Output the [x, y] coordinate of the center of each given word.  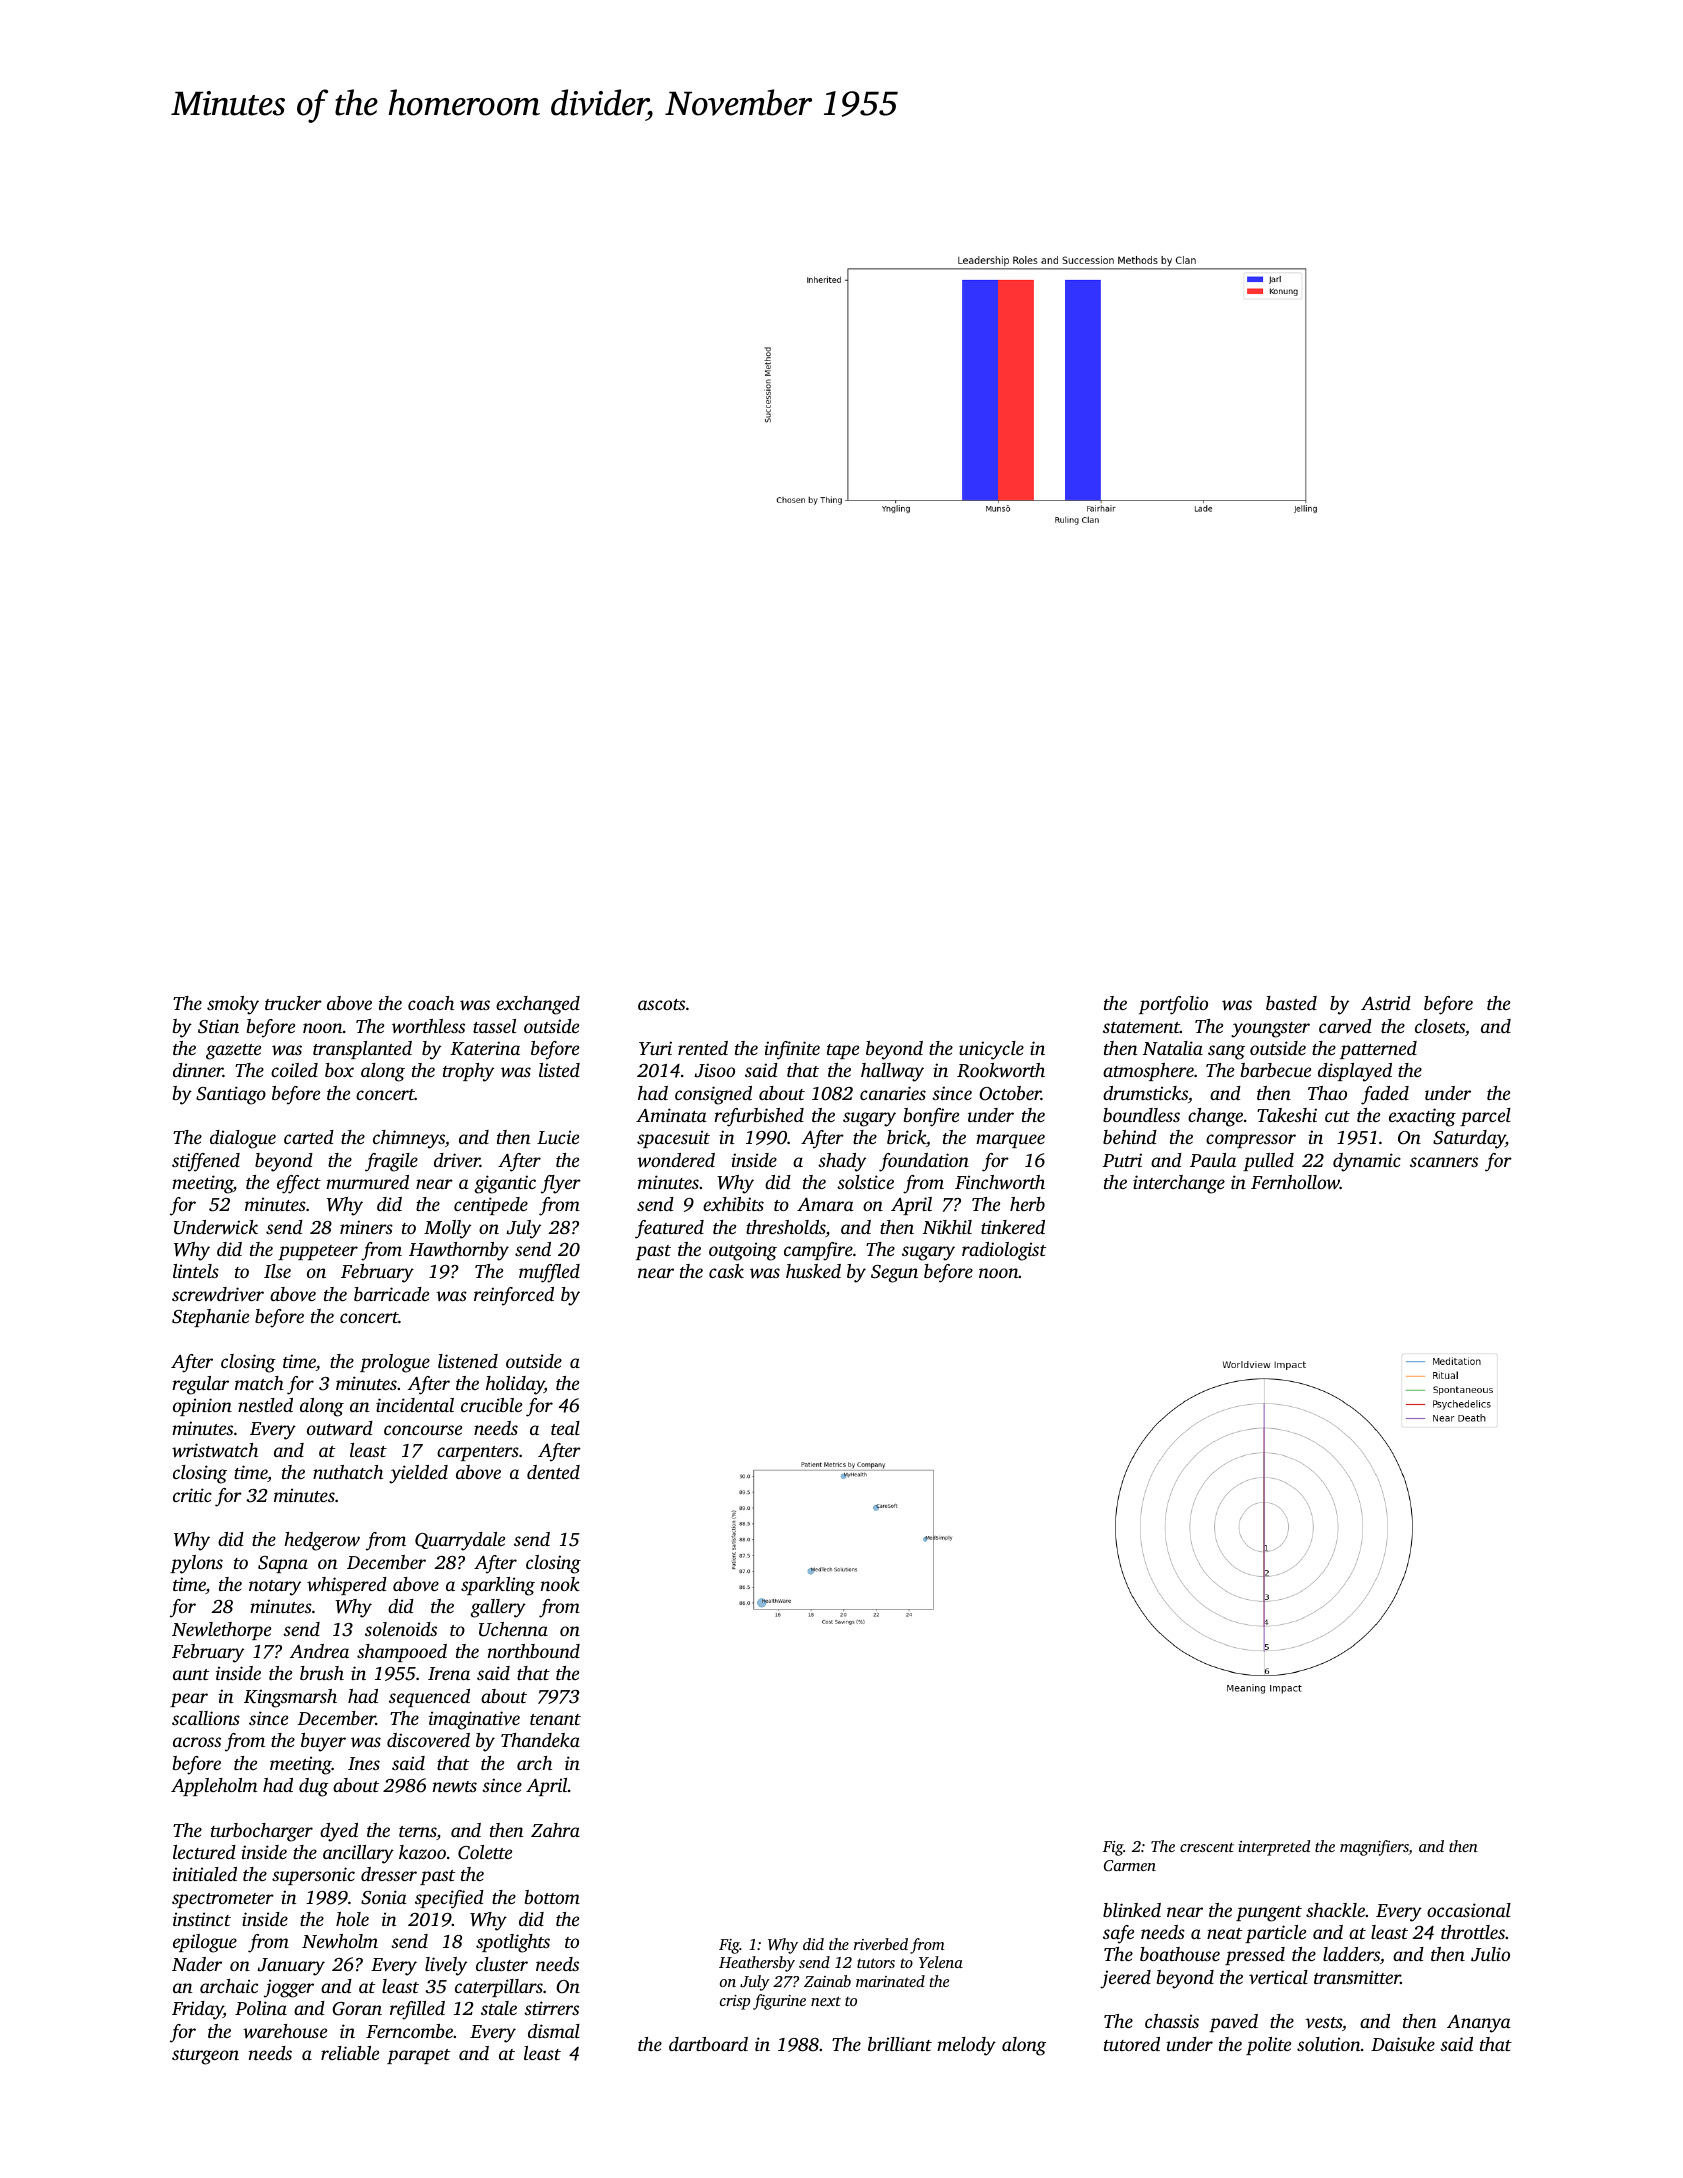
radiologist [1004, 1251]
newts [455, 1786]
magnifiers [1374, 1848]
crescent [1207, 1847]
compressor [1251, 1141]
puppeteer [318, 1252]
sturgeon [205, 2057]
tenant [555, 1719]
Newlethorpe [221, 1631]
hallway [892, 1072]
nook [560, 1584]
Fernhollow [1295, 1182]
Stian [218, 1026]
